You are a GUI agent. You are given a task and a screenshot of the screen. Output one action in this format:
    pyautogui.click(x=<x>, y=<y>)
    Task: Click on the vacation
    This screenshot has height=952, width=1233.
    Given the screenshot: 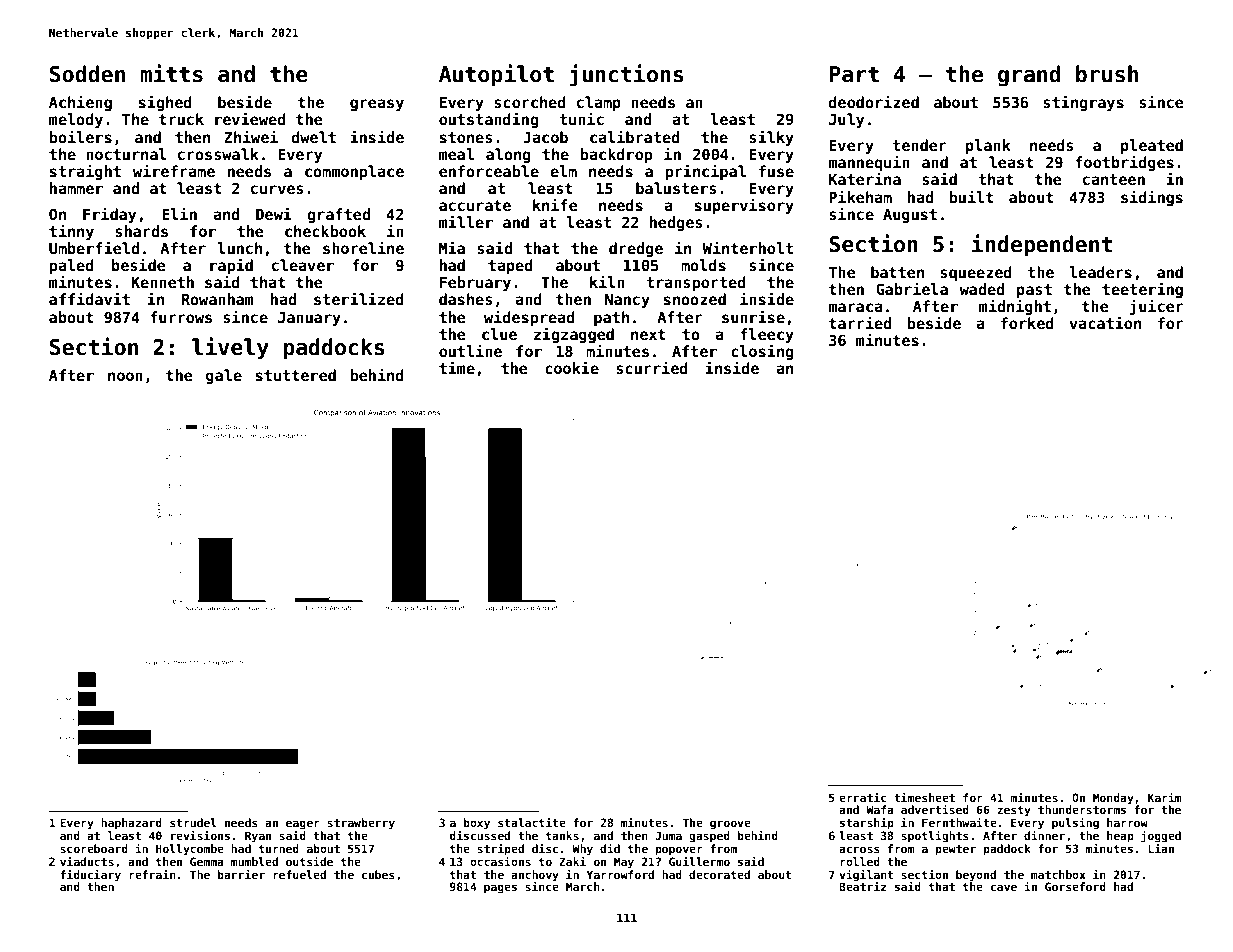 What is the action you would take?
    pyautogui.click(x=1105, y=322)
